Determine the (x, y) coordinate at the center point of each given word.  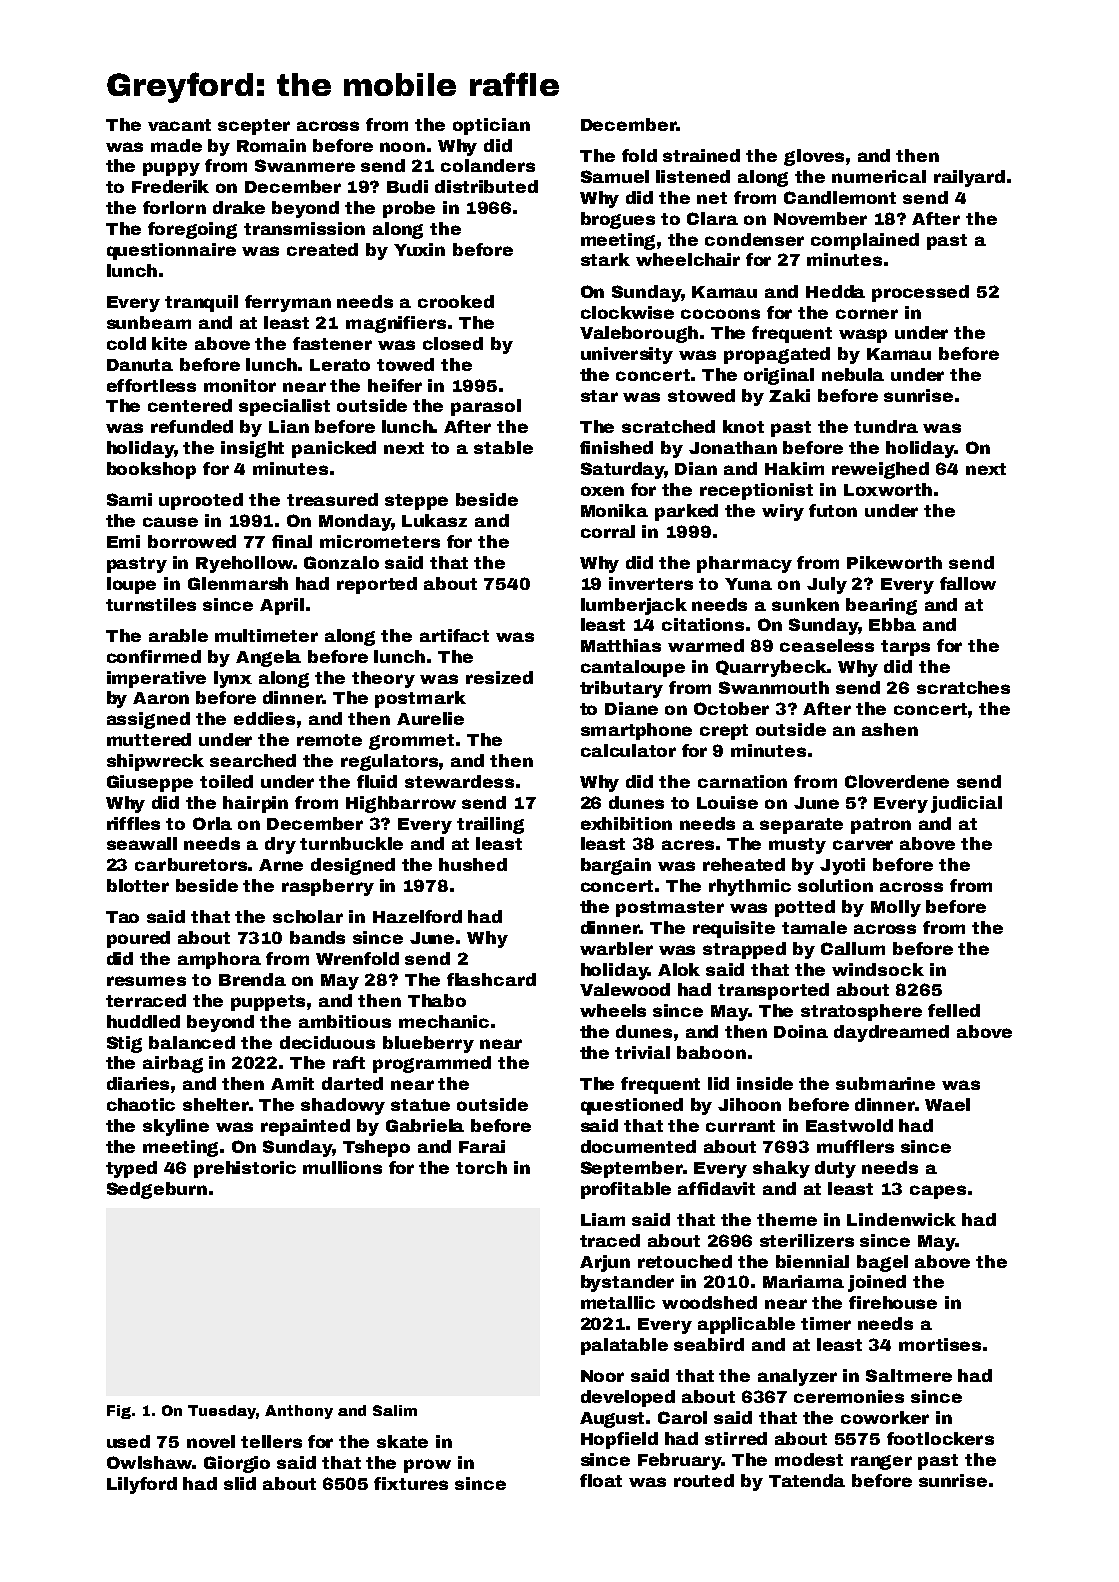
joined (877, 1283)
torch (481, 1167)
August (612, 1420)
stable (503, 447)
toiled (226, 781)
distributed (486, 186)
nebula (853, 374)
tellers (271, 1441)
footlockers (940, 1438)
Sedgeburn (157, 1190)
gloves (814, 157)
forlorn (174, 207)
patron (881, 826)
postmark (420, 699)
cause (170, 522)
